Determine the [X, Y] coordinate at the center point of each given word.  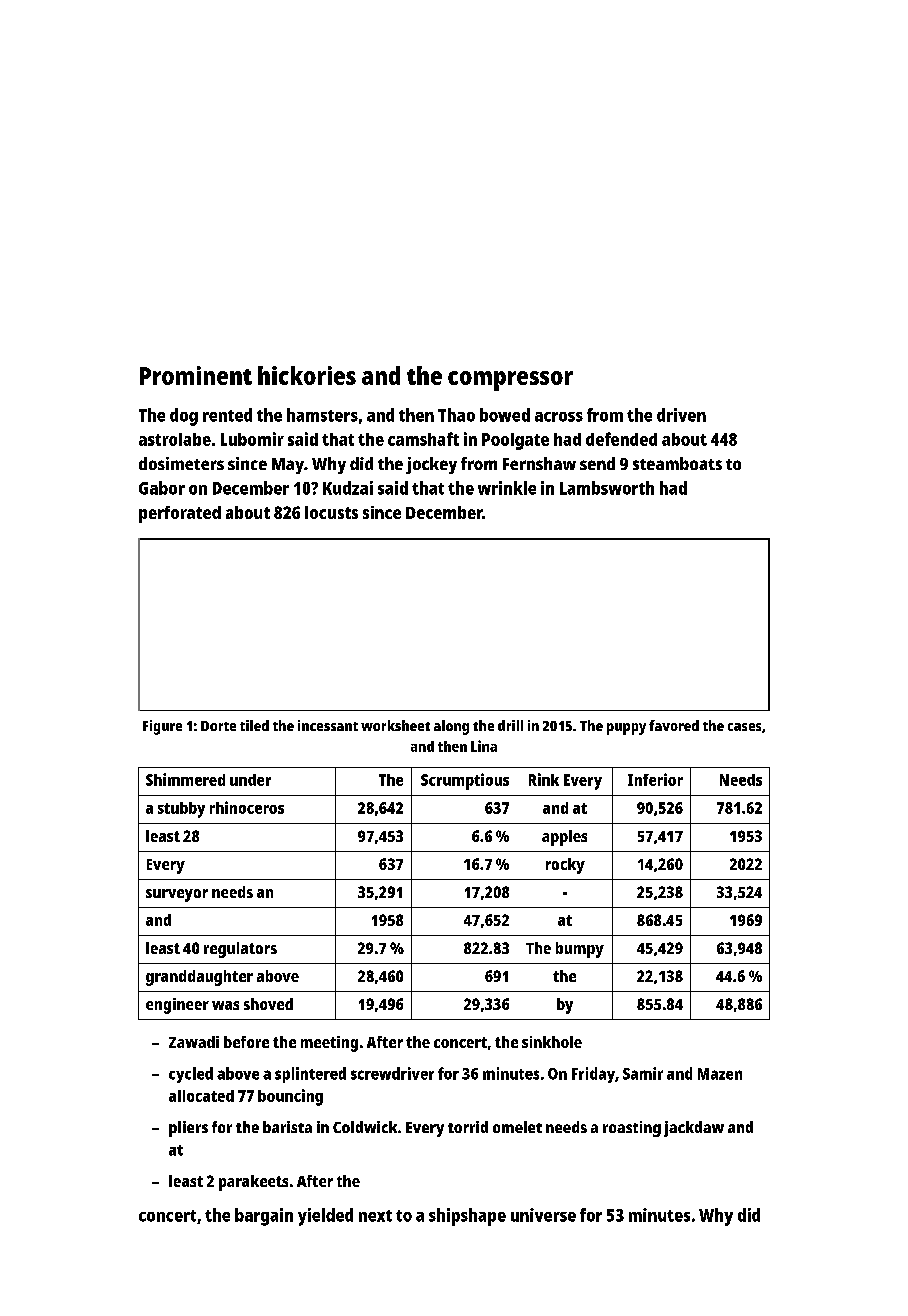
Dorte [218, 726]
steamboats [677, 463]
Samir [643, 1073]
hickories [307, 375]
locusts [331, 512]
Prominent [196, 375]
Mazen [720, 1074]
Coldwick [365, 1127]
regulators [240, 950]
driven [681, 415]
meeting [329, 1044]
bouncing [290, 1097]
